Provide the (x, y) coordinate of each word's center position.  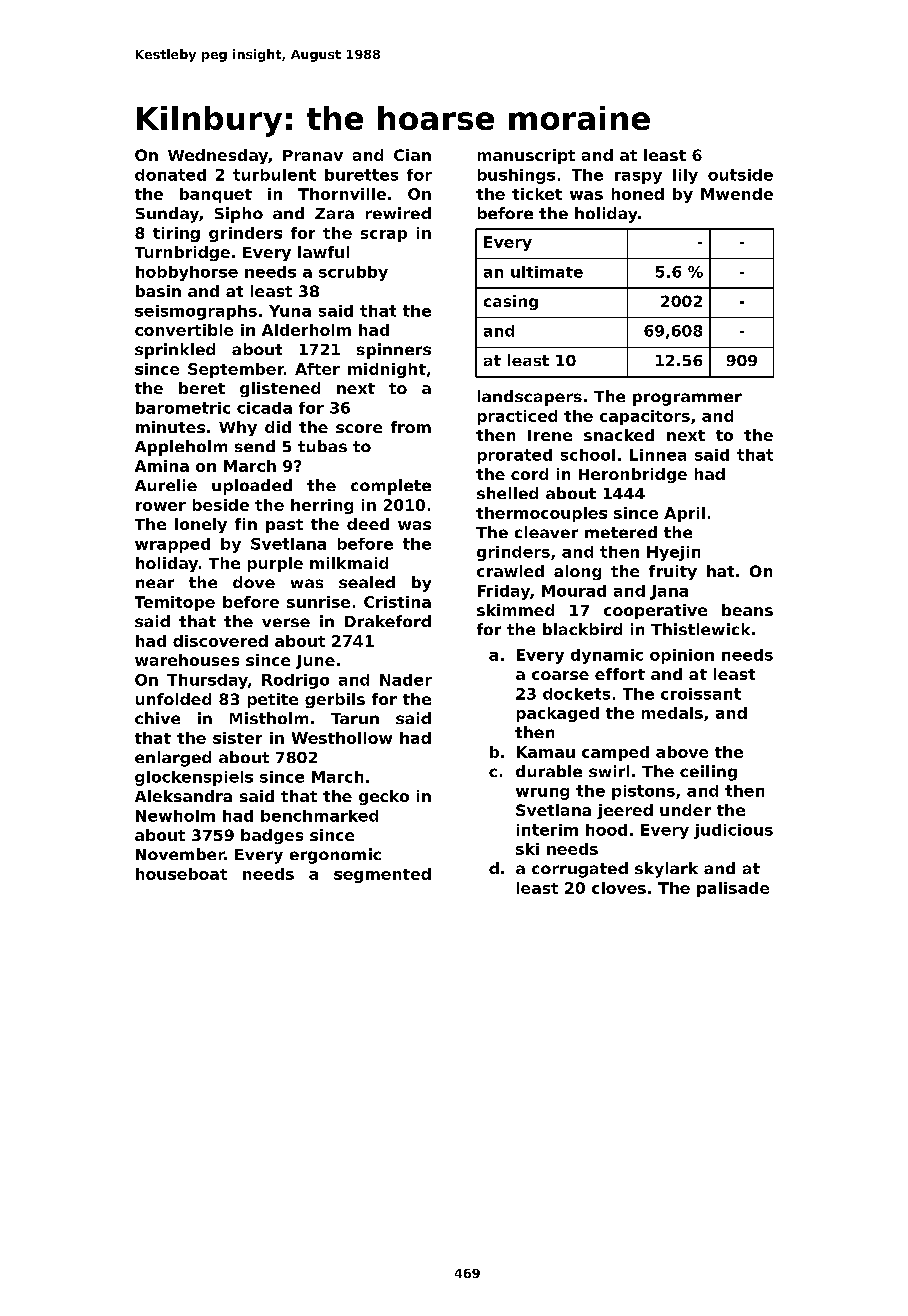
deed (368, 524)
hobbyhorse (187, 273)
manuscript (526, 156)
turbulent (274, 175)
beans (747, 610)
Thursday (207, 681)
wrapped (172, 545)
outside (740, 175)
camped (615, 753)
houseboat (181, 874)
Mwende (737, 194)
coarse (560, 675)
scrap (384, 236)
